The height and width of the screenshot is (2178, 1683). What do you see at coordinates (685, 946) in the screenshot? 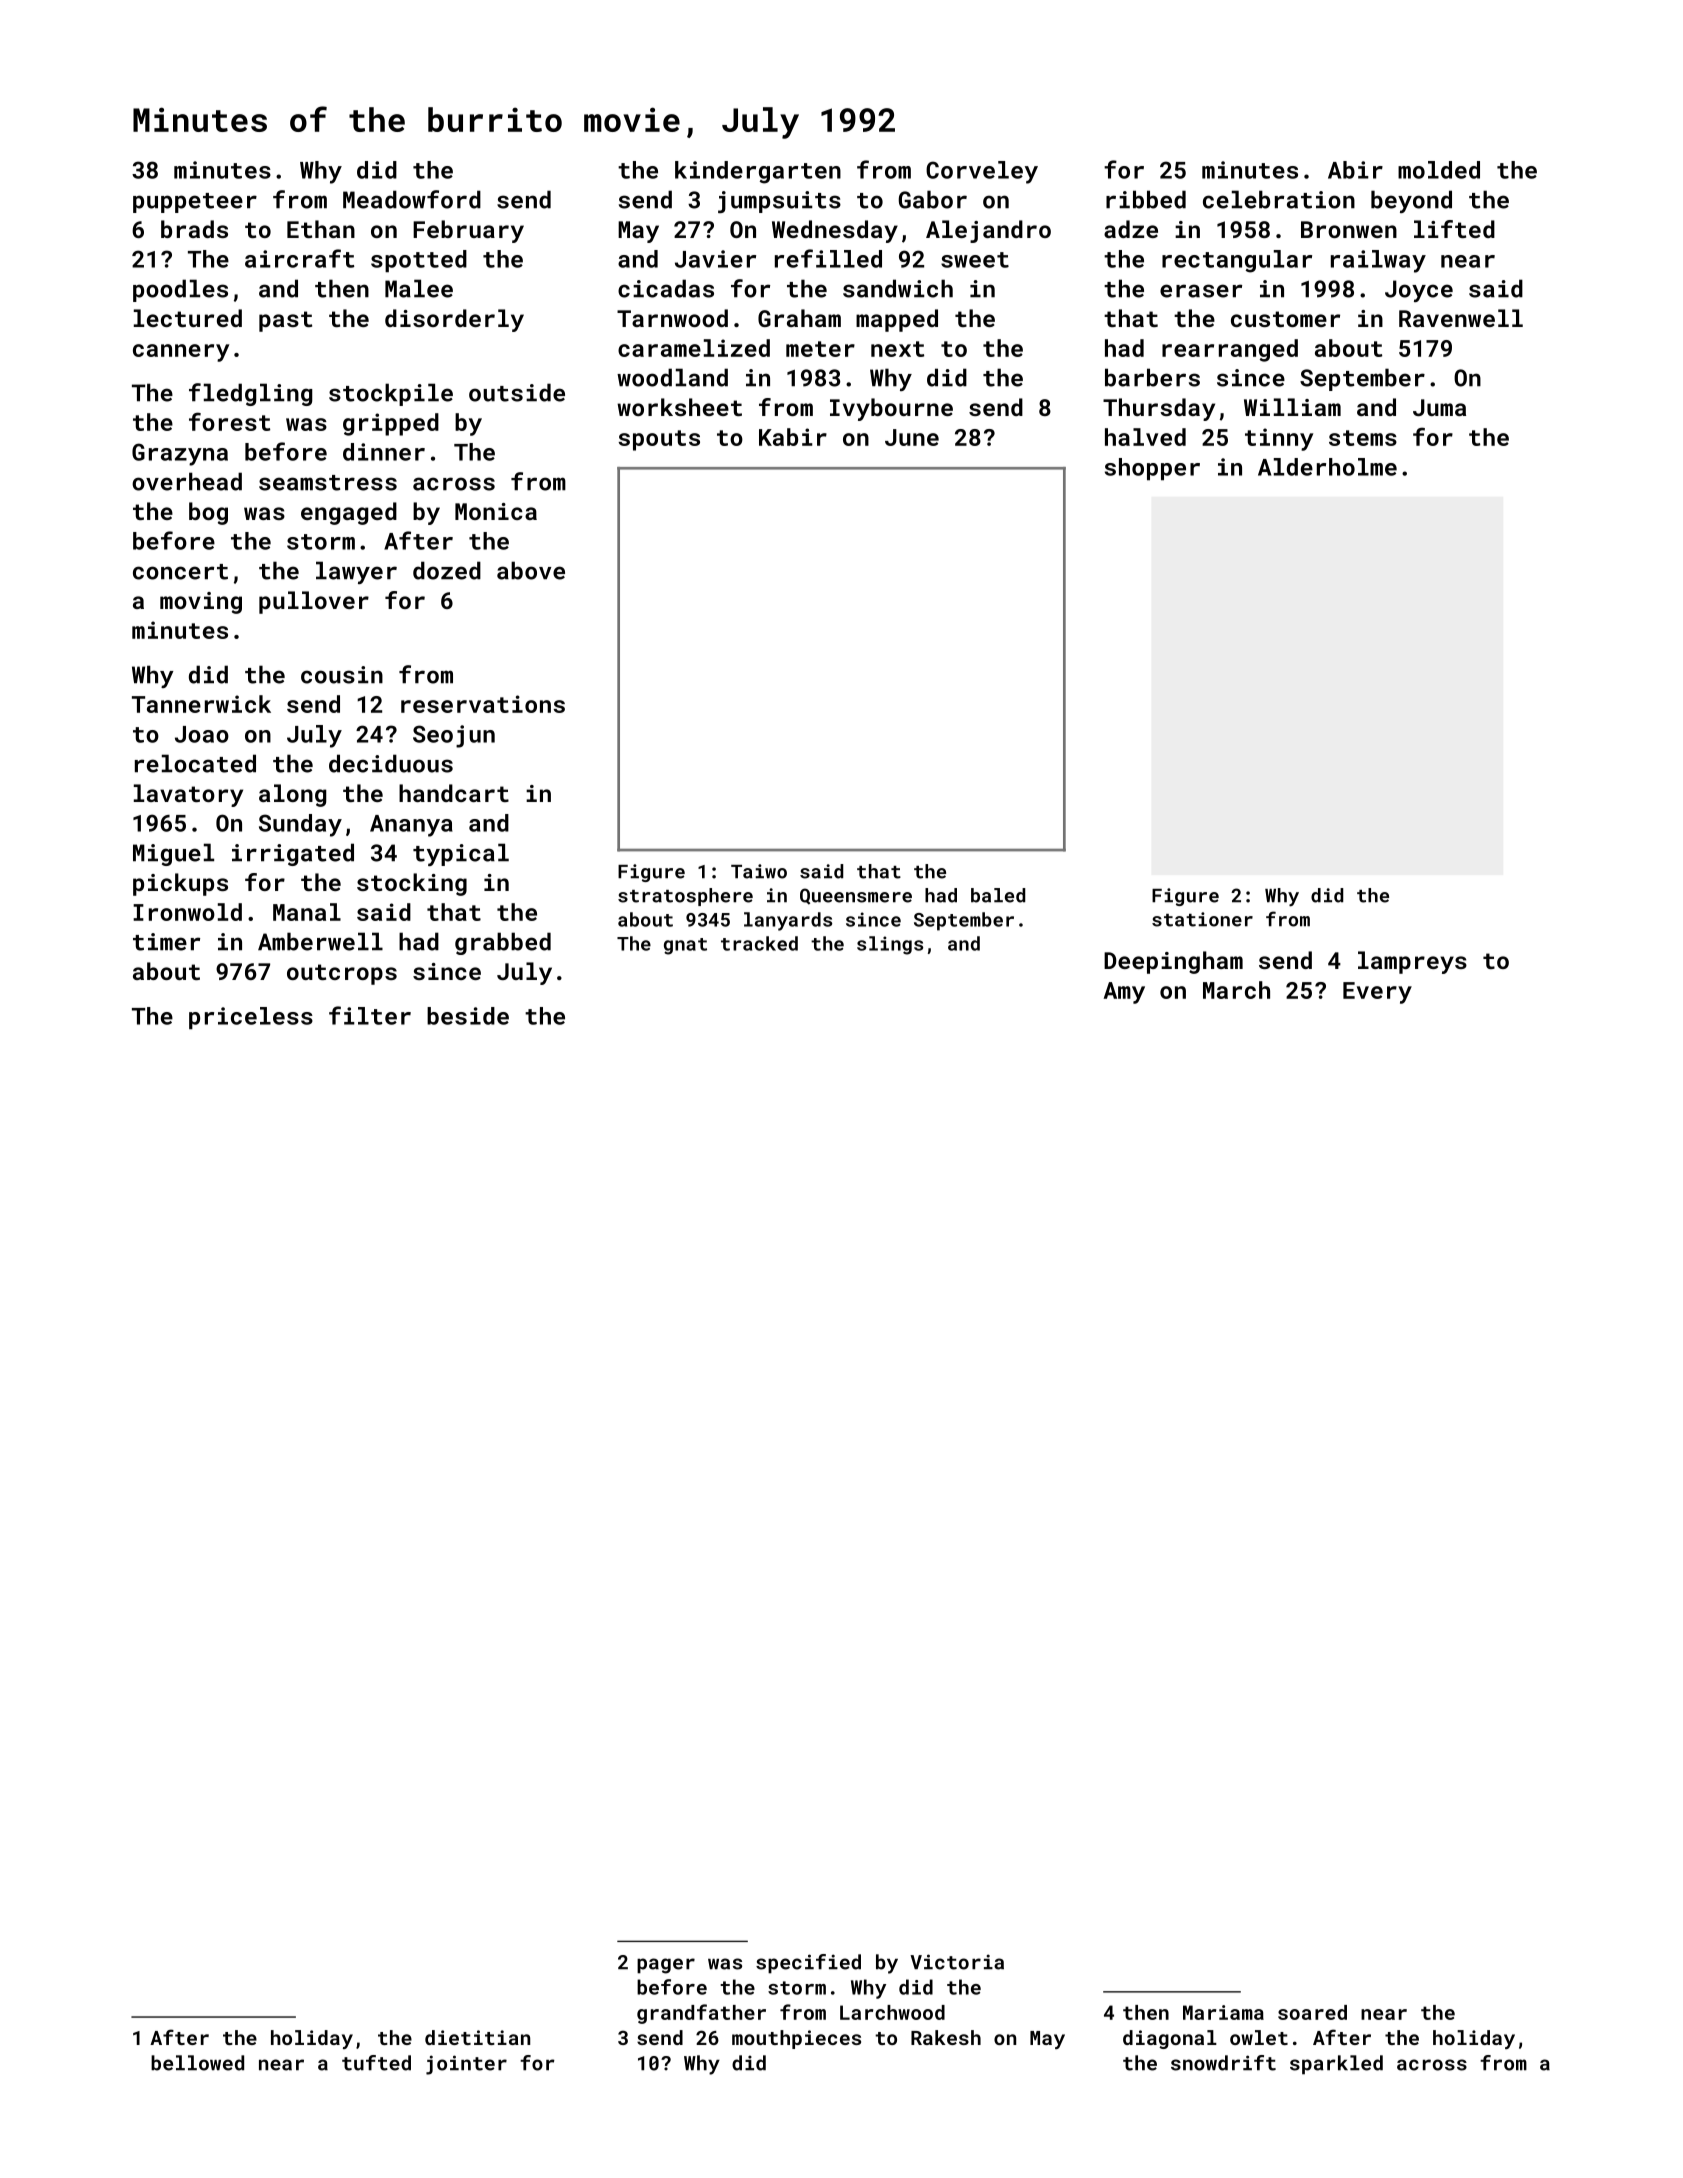
I see `gnat` at bounding box center [685, 946].
